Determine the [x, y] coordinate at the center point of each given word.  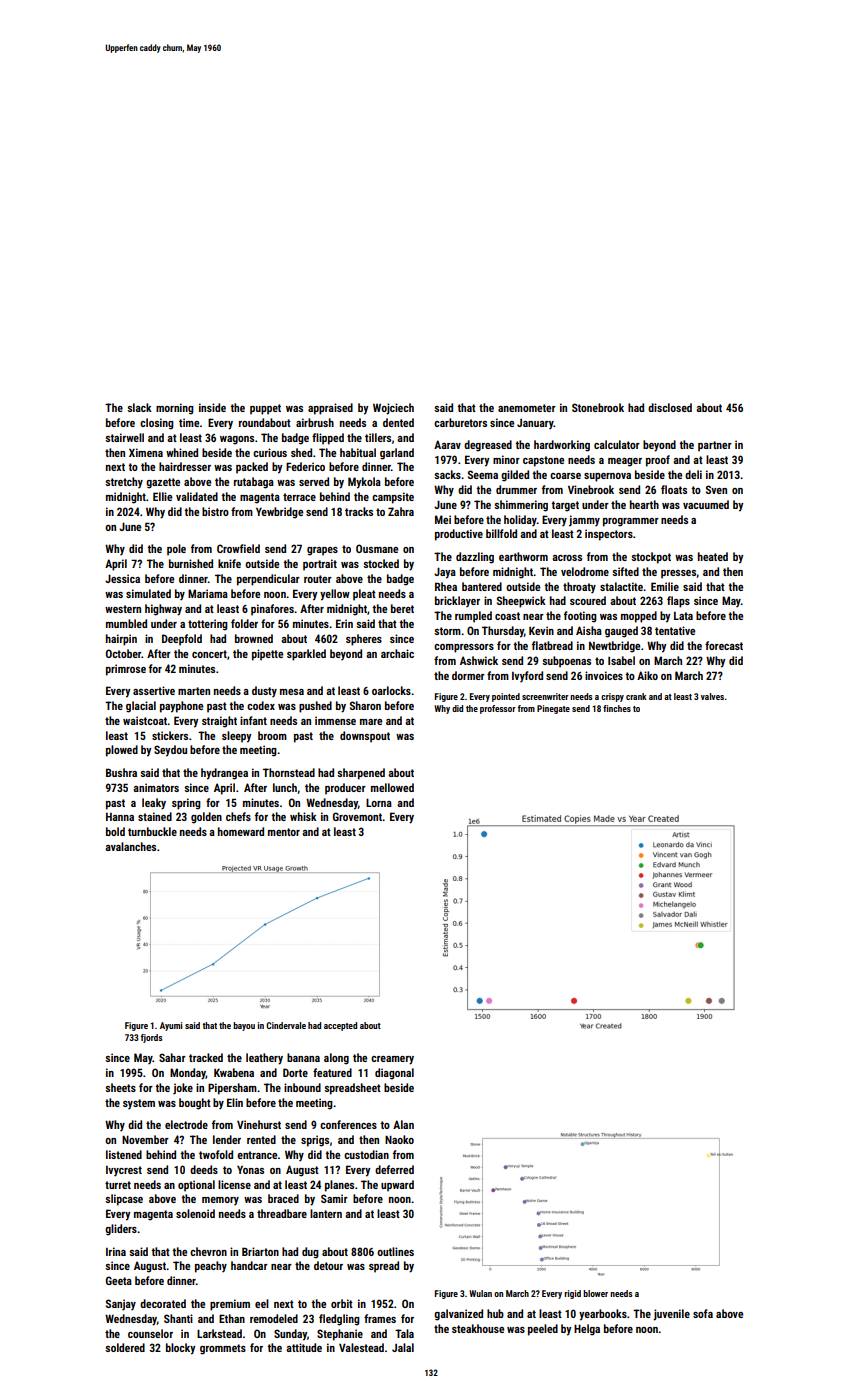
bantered [482, 586]
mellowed [392, 787]
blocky [180, 1349]
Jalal [403, 1347]
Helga [587, 1330]
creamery [392, 1060]
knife [229, 563]
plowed [122, 751]
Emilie [665, 586]
